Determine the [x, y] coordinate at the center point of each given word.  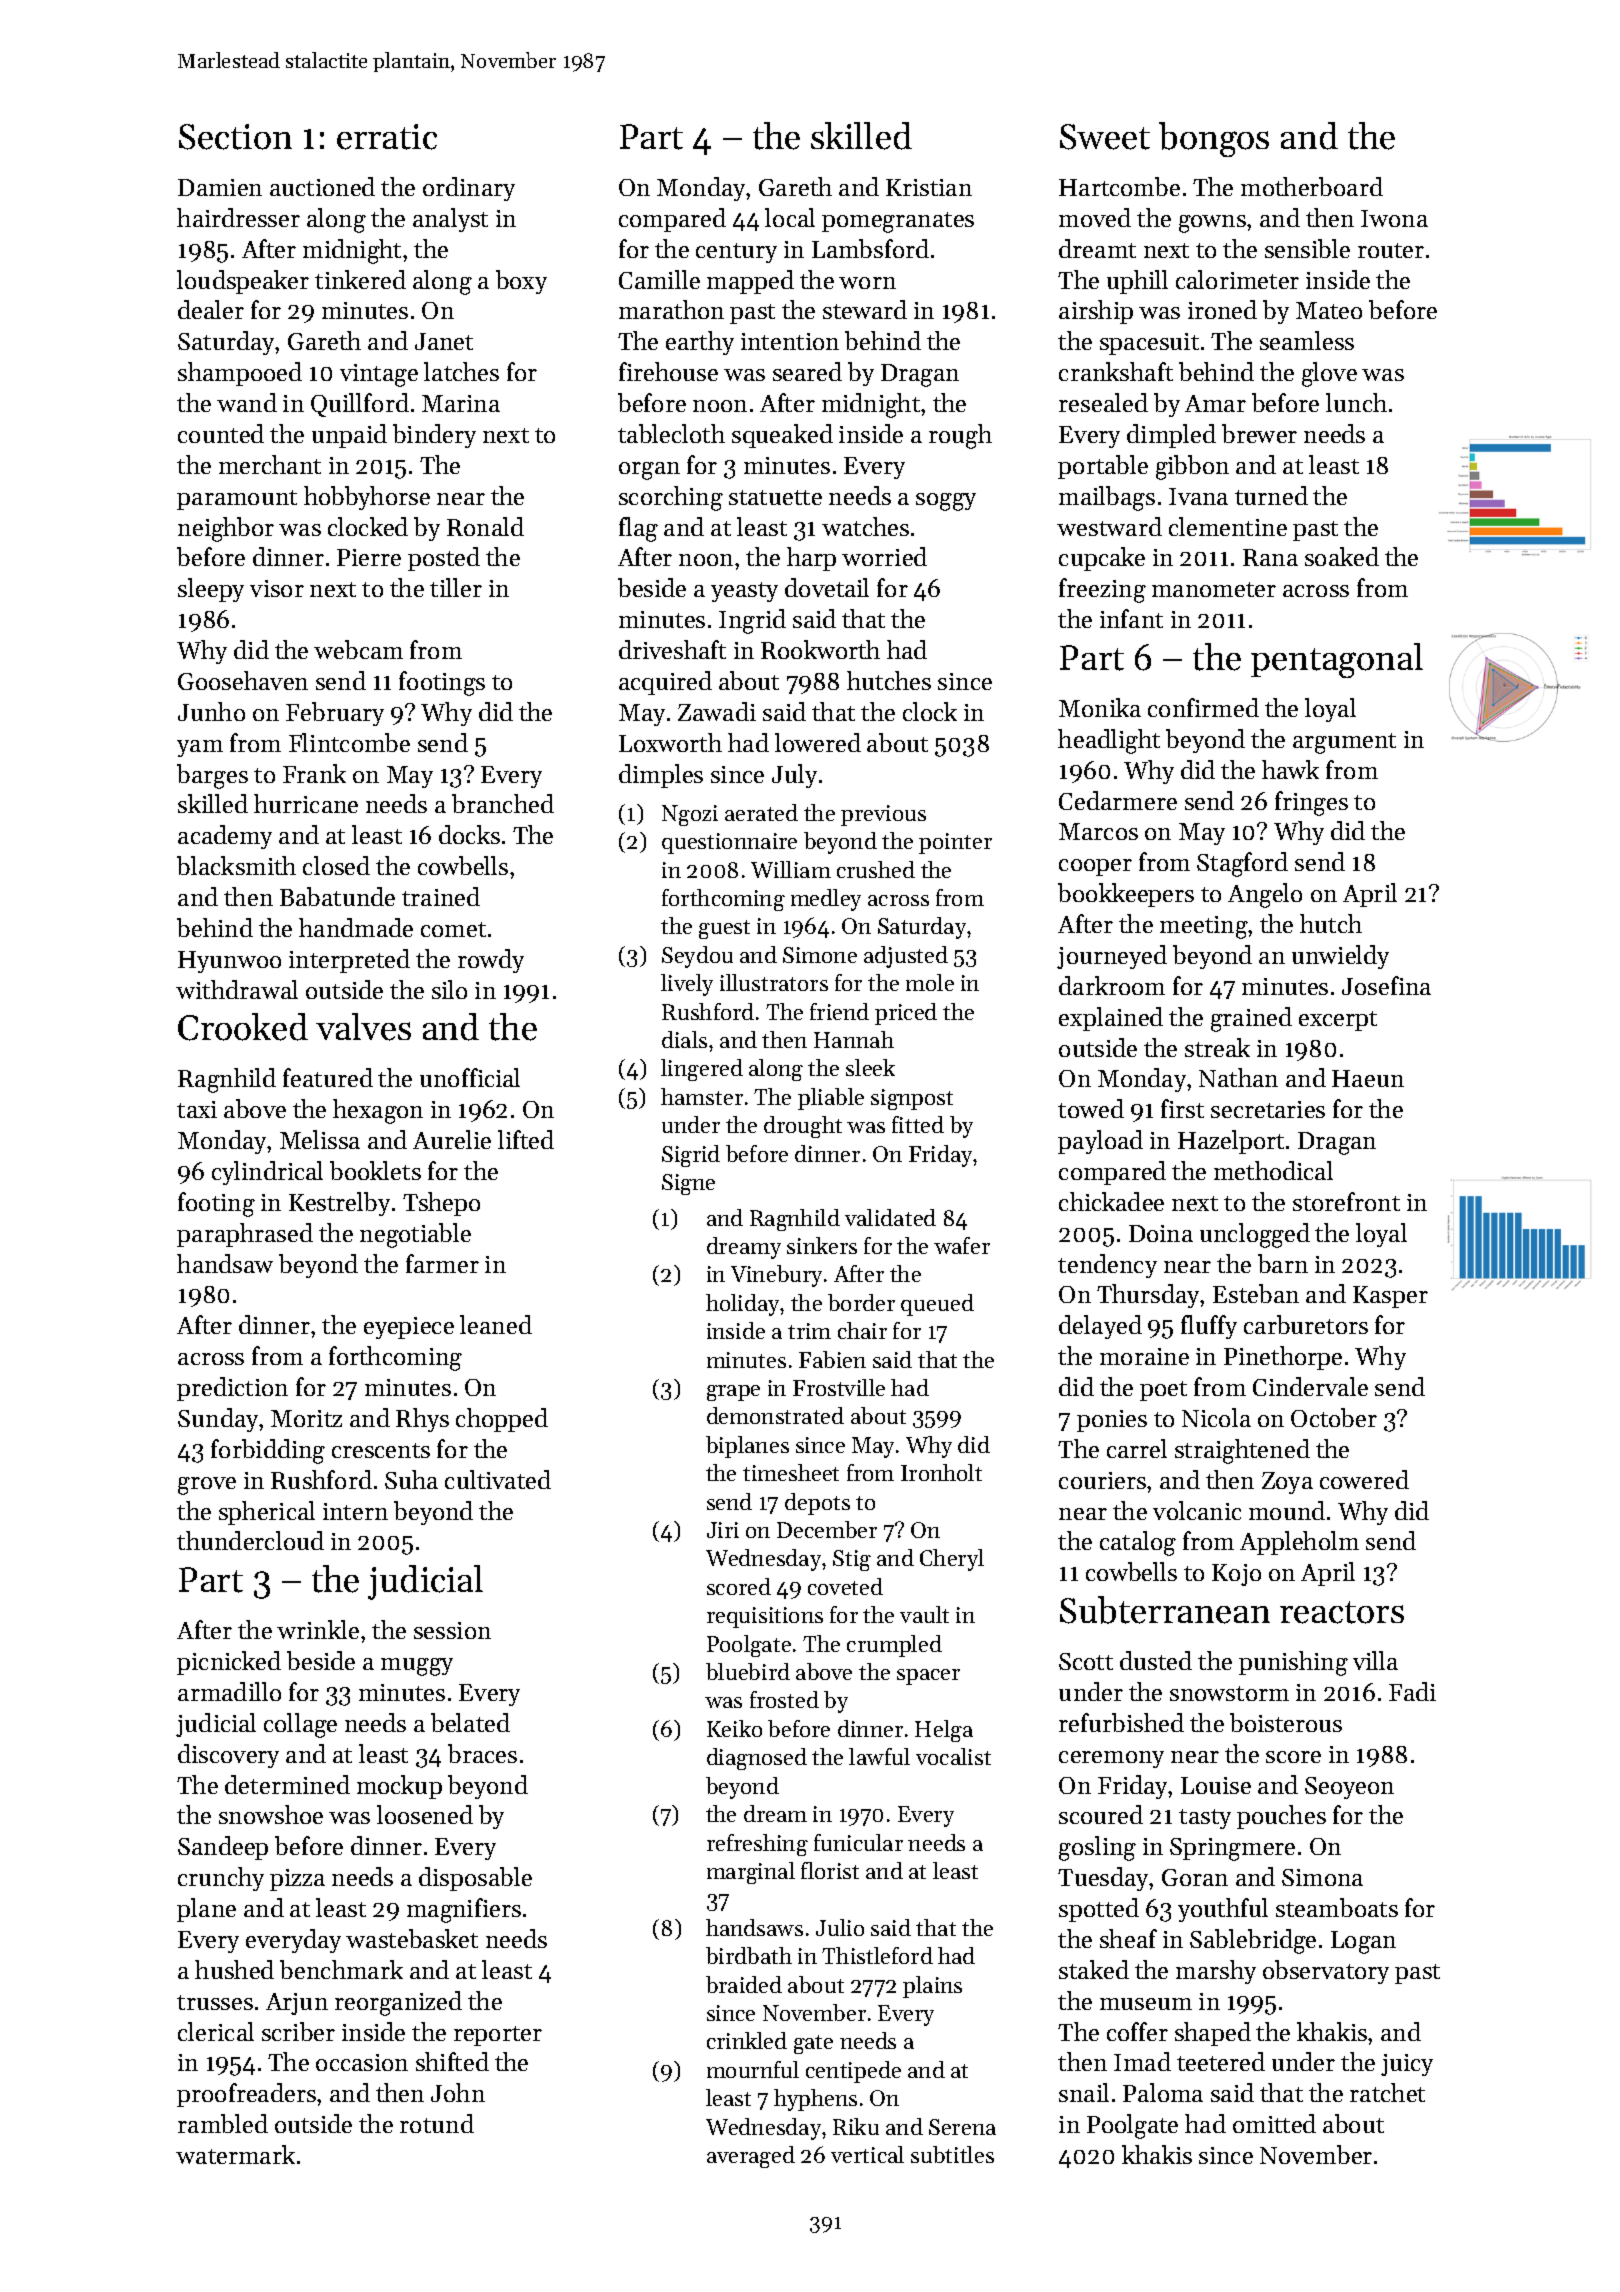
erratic [387, 137]
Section [235, 137]
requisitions [765, 1617]
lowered [818, 742]
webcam [358, 649]
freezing [1102, 590]
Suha [411, 1479]
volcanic [1197, 1510]
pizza [297, 1880]
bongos [1214, 139]
